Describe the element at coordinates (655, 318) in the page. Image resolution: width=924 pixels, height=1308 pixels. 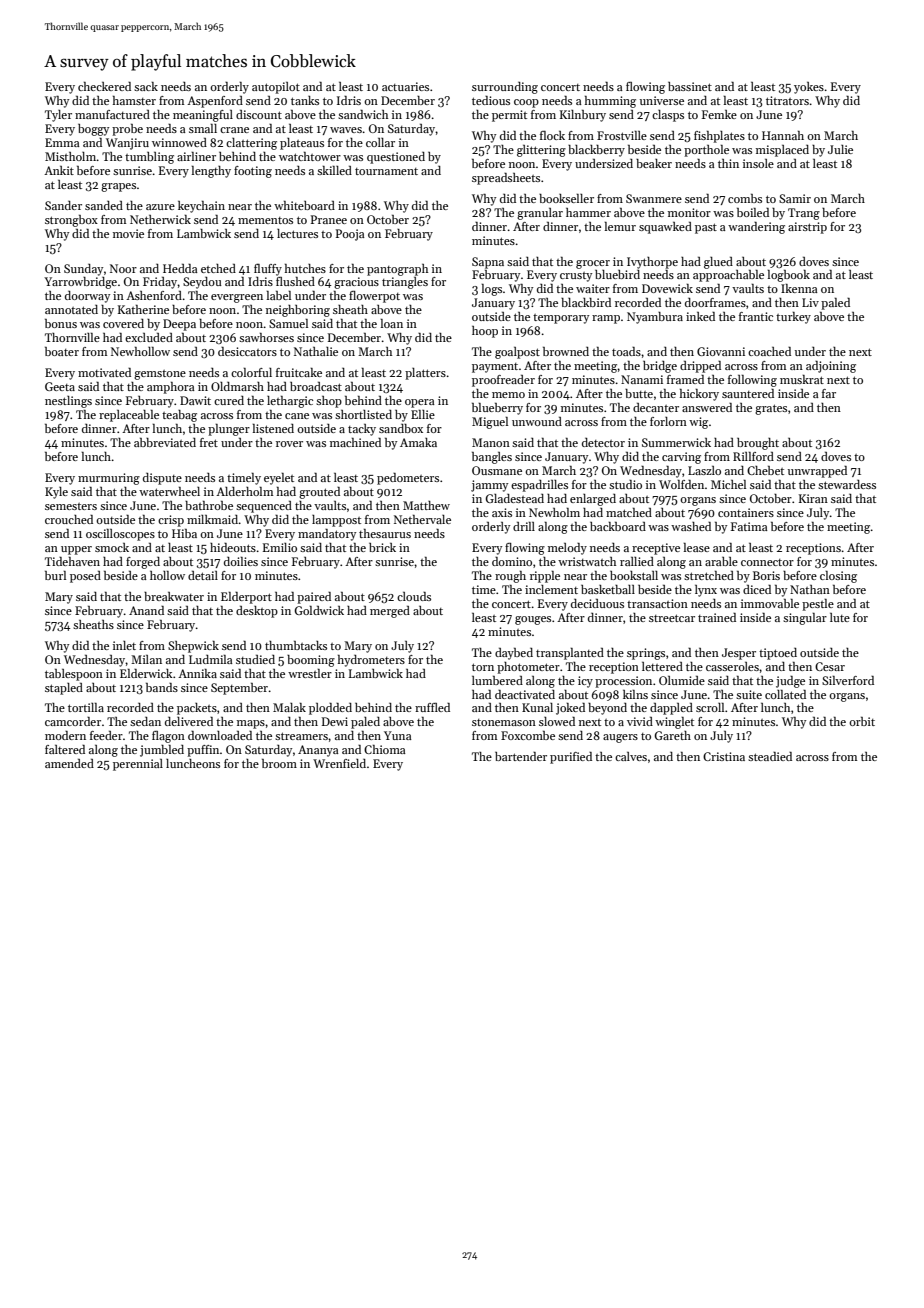
I see `Nyambura` at that location.
